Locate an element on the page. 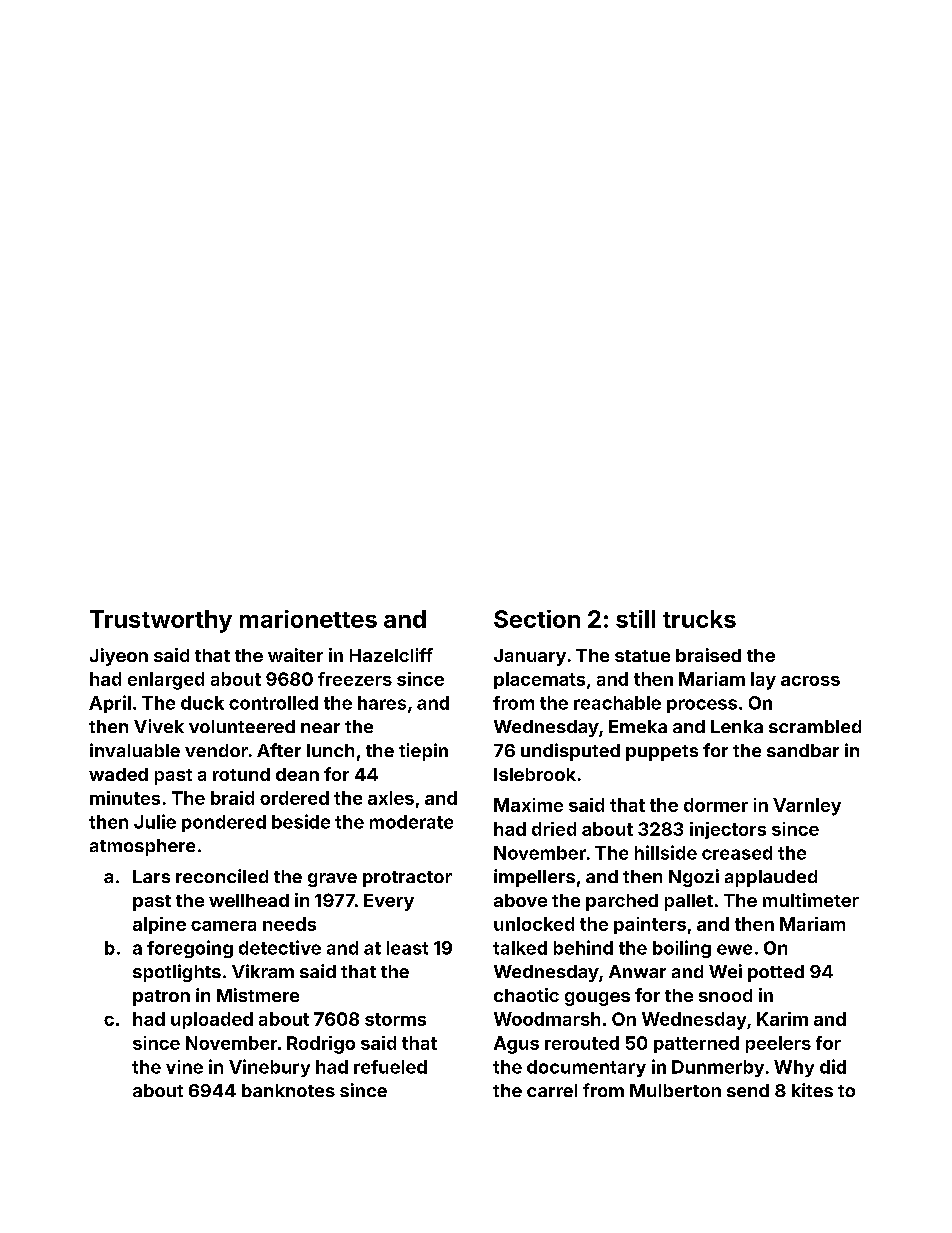  banknotes is located at coordinates (288, 1090).
